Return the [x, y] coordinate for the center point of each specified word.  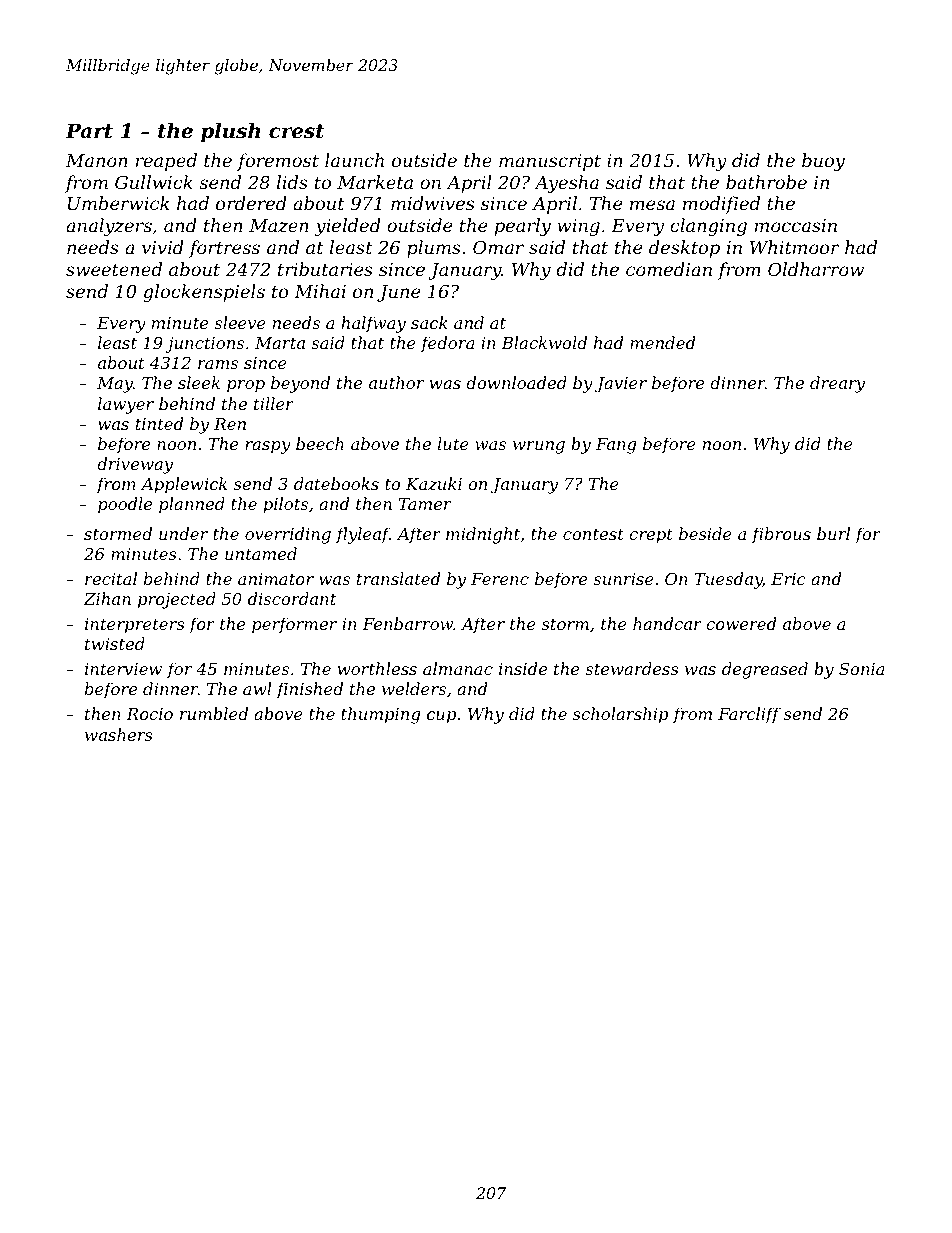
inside [523, 668]
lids [292, 182]
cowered [741, 623]
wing [578, 227]
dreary [837, 384]
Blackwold [544, 342]
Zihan [107, 598]
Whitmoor [795, 247]
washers [119, 734]
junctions [204, 345]
